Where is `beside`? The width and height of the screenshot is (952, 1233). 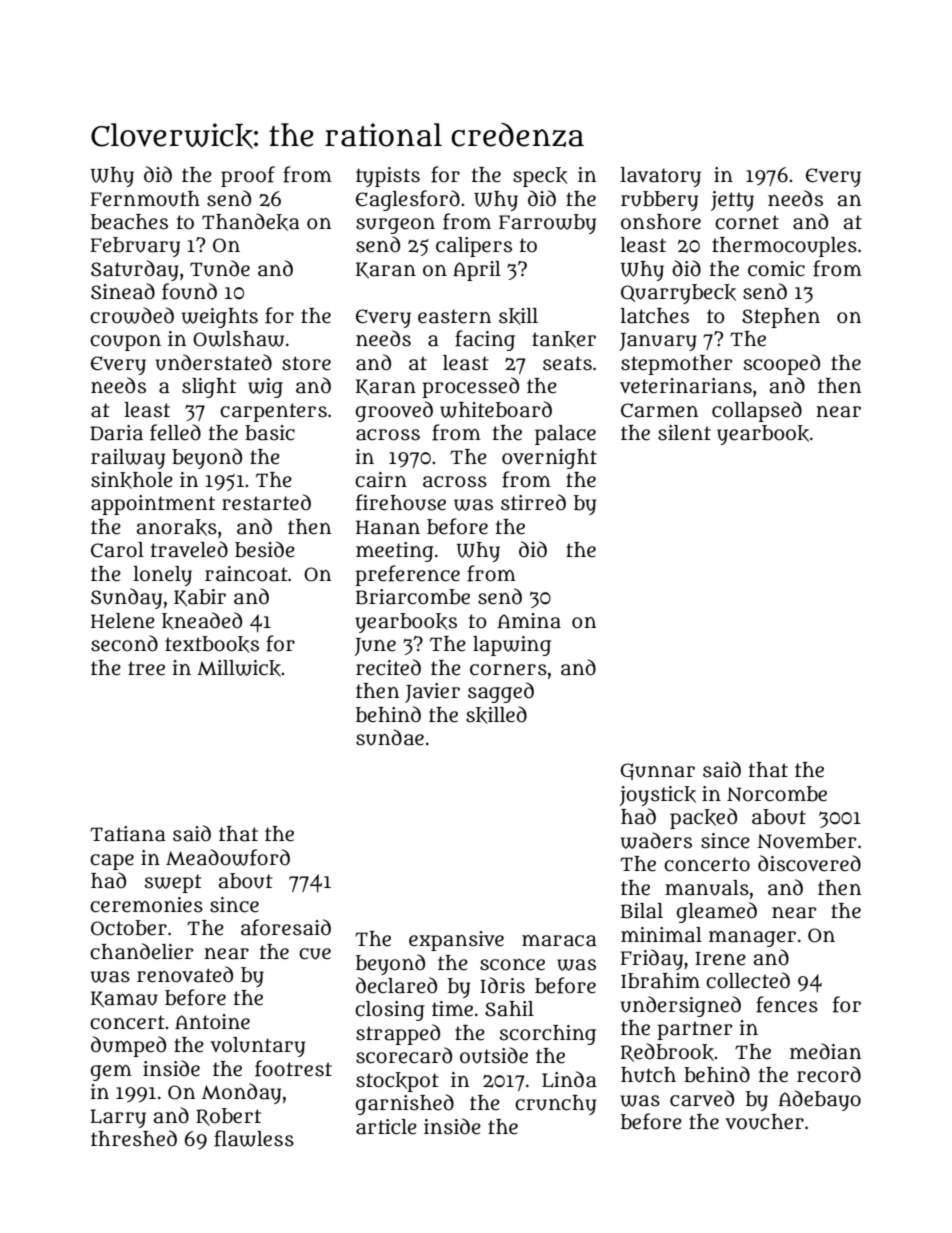 beside is located at coordinates (265, 549).
